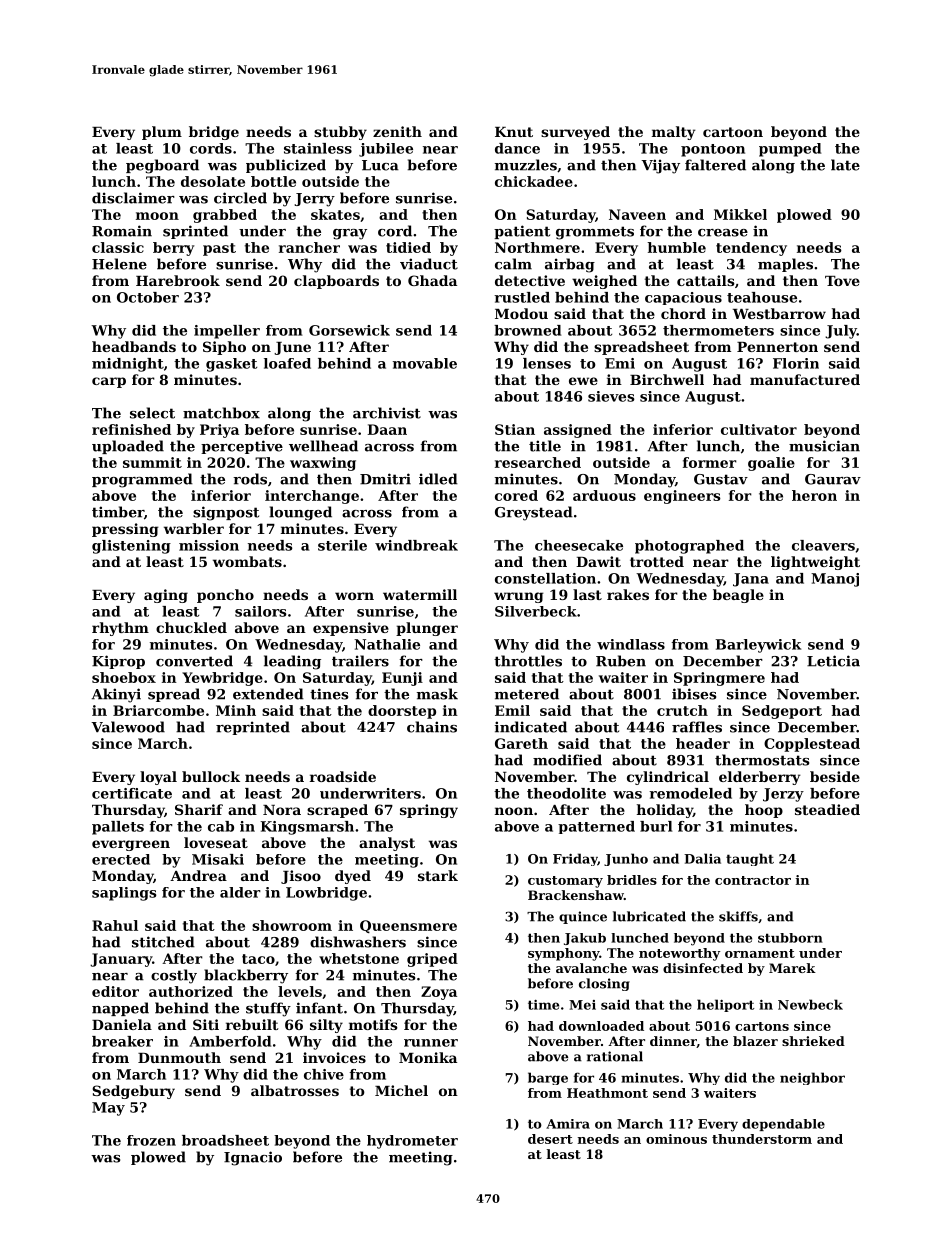 This page has width=952, height=1233. Describe the element at coordinates (824, 446) in the page. I see `musician` at that location.
